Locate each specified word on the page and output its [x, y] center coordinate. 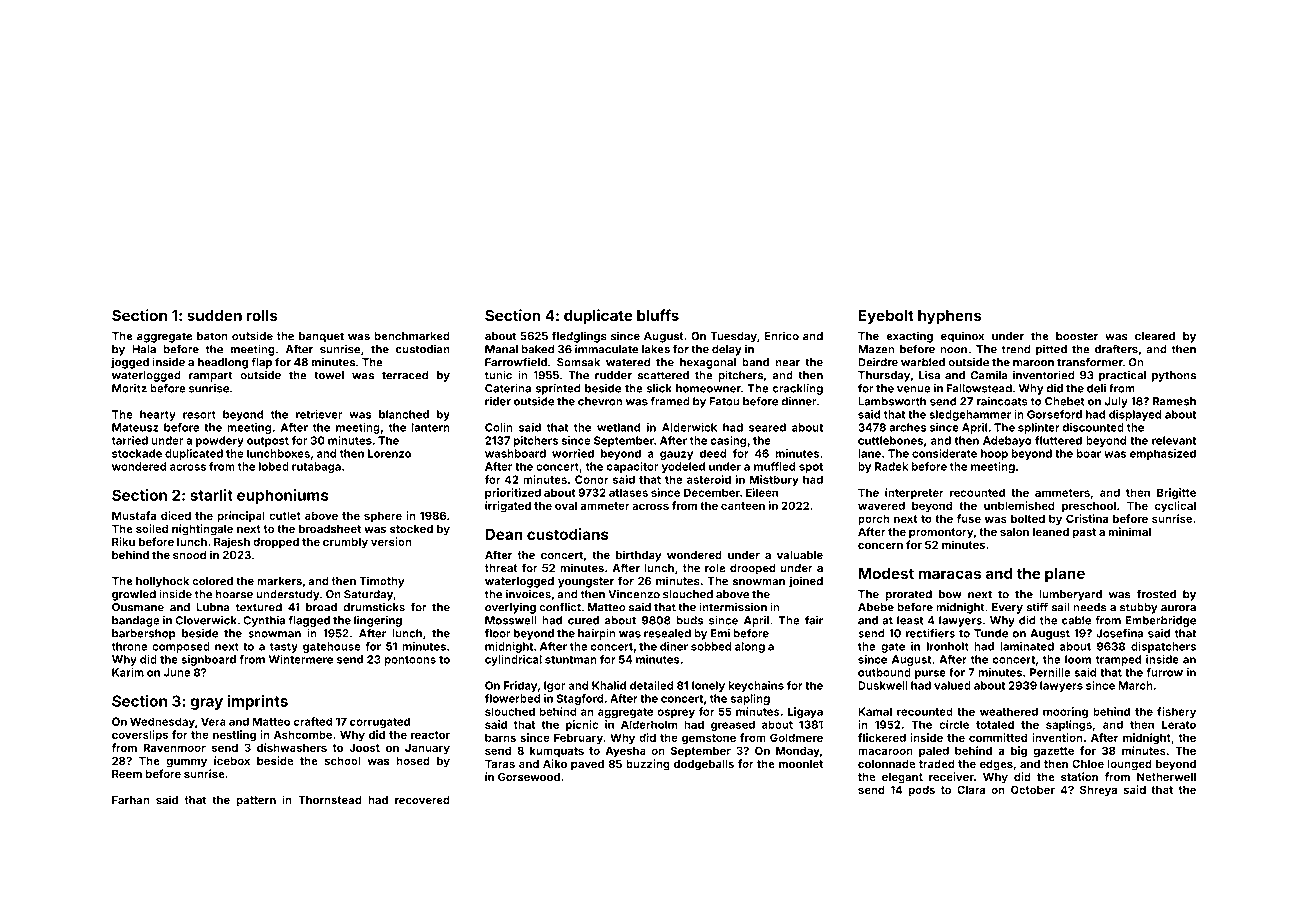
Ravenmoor [175, 747]
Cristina [1087, 518]
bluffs [658, 315]
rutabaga [316, 467]
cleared [1155, 336]
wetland [618, 427]
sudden [214, 315]
